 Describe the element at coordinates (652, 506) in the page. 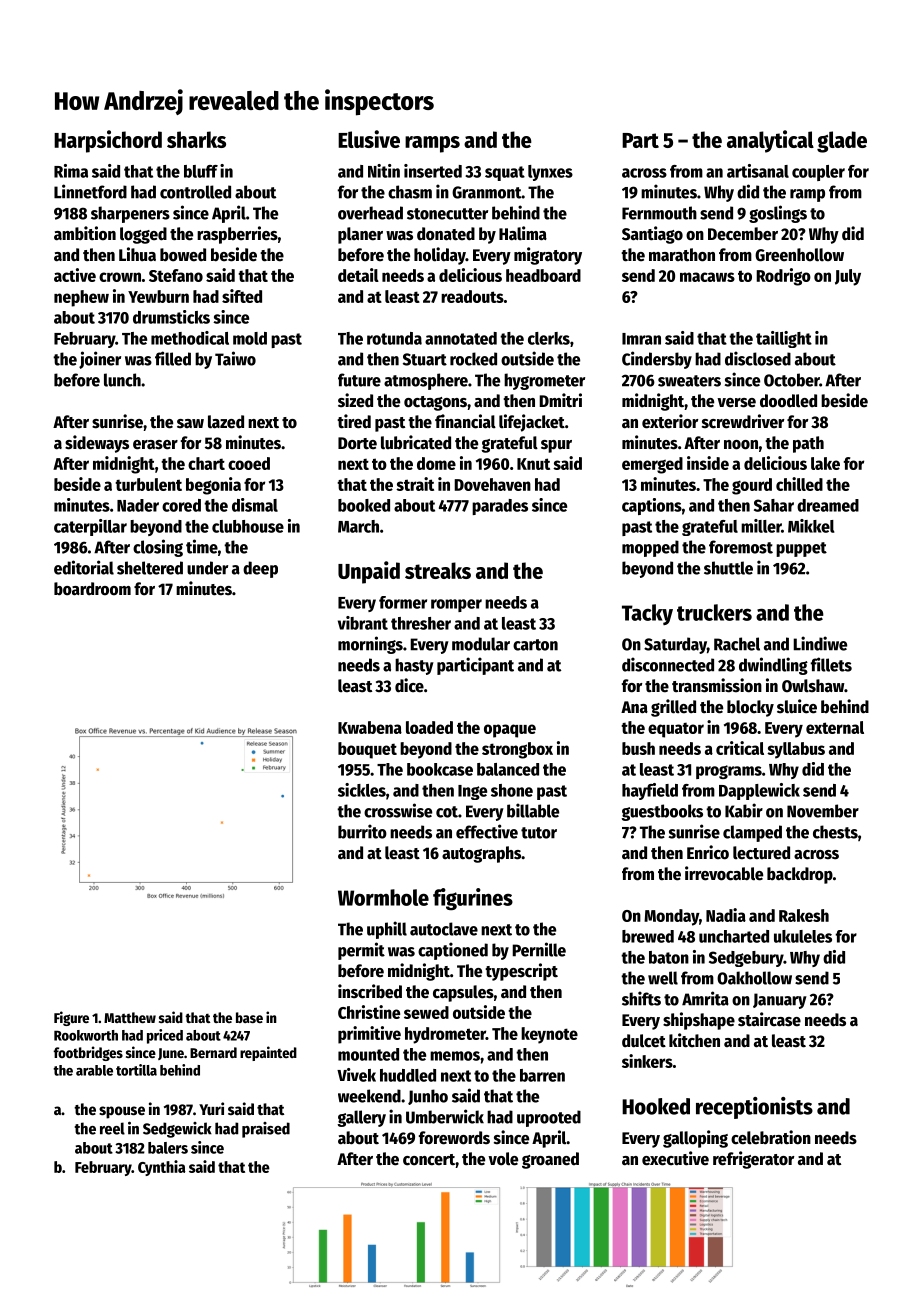

I see `captions` at that location.
